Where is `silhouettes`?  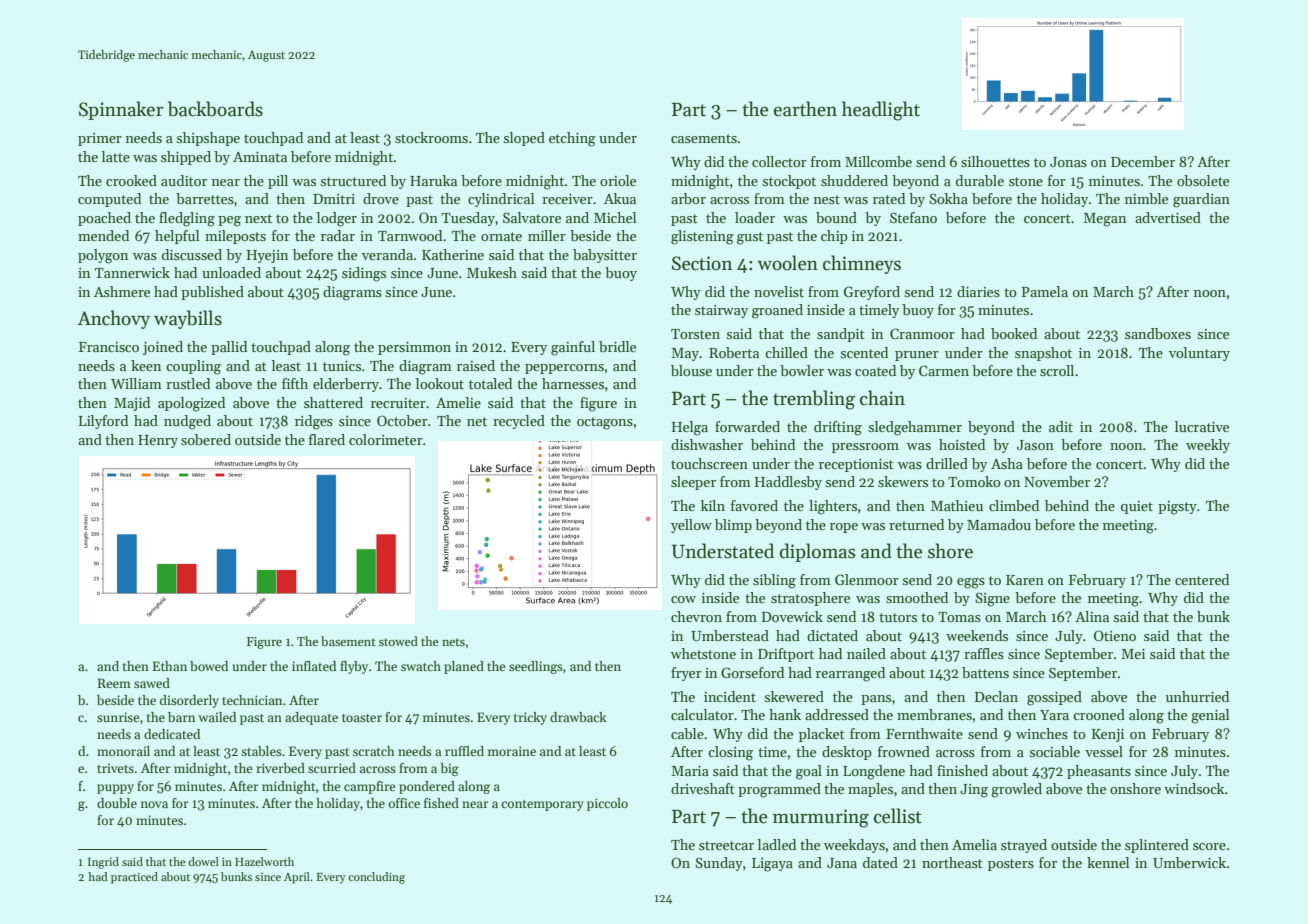 silhouettes is located at coordinates (995, 161).
